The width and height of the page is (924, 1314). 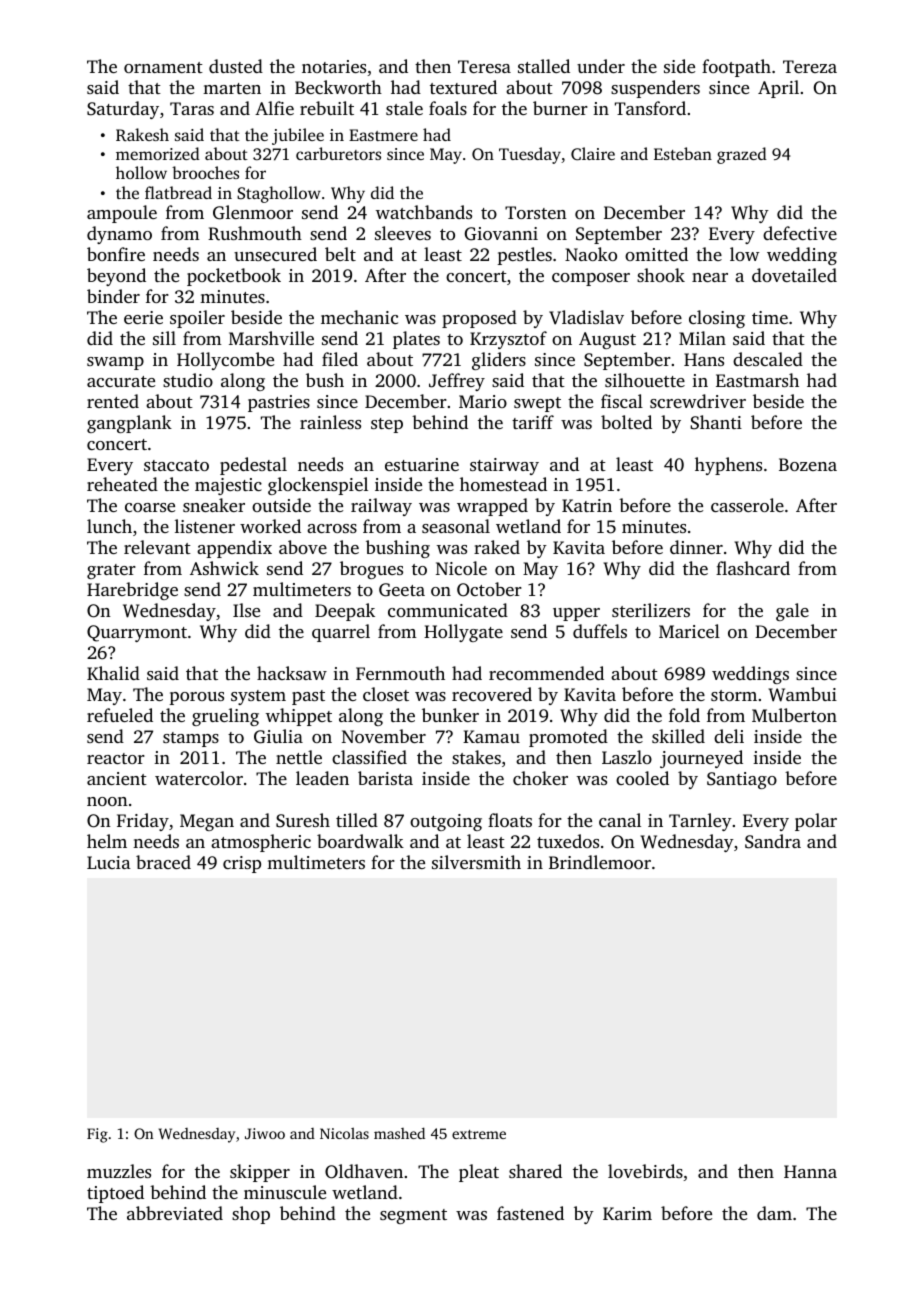 I want to click on step, so click(x=387, y=425).
